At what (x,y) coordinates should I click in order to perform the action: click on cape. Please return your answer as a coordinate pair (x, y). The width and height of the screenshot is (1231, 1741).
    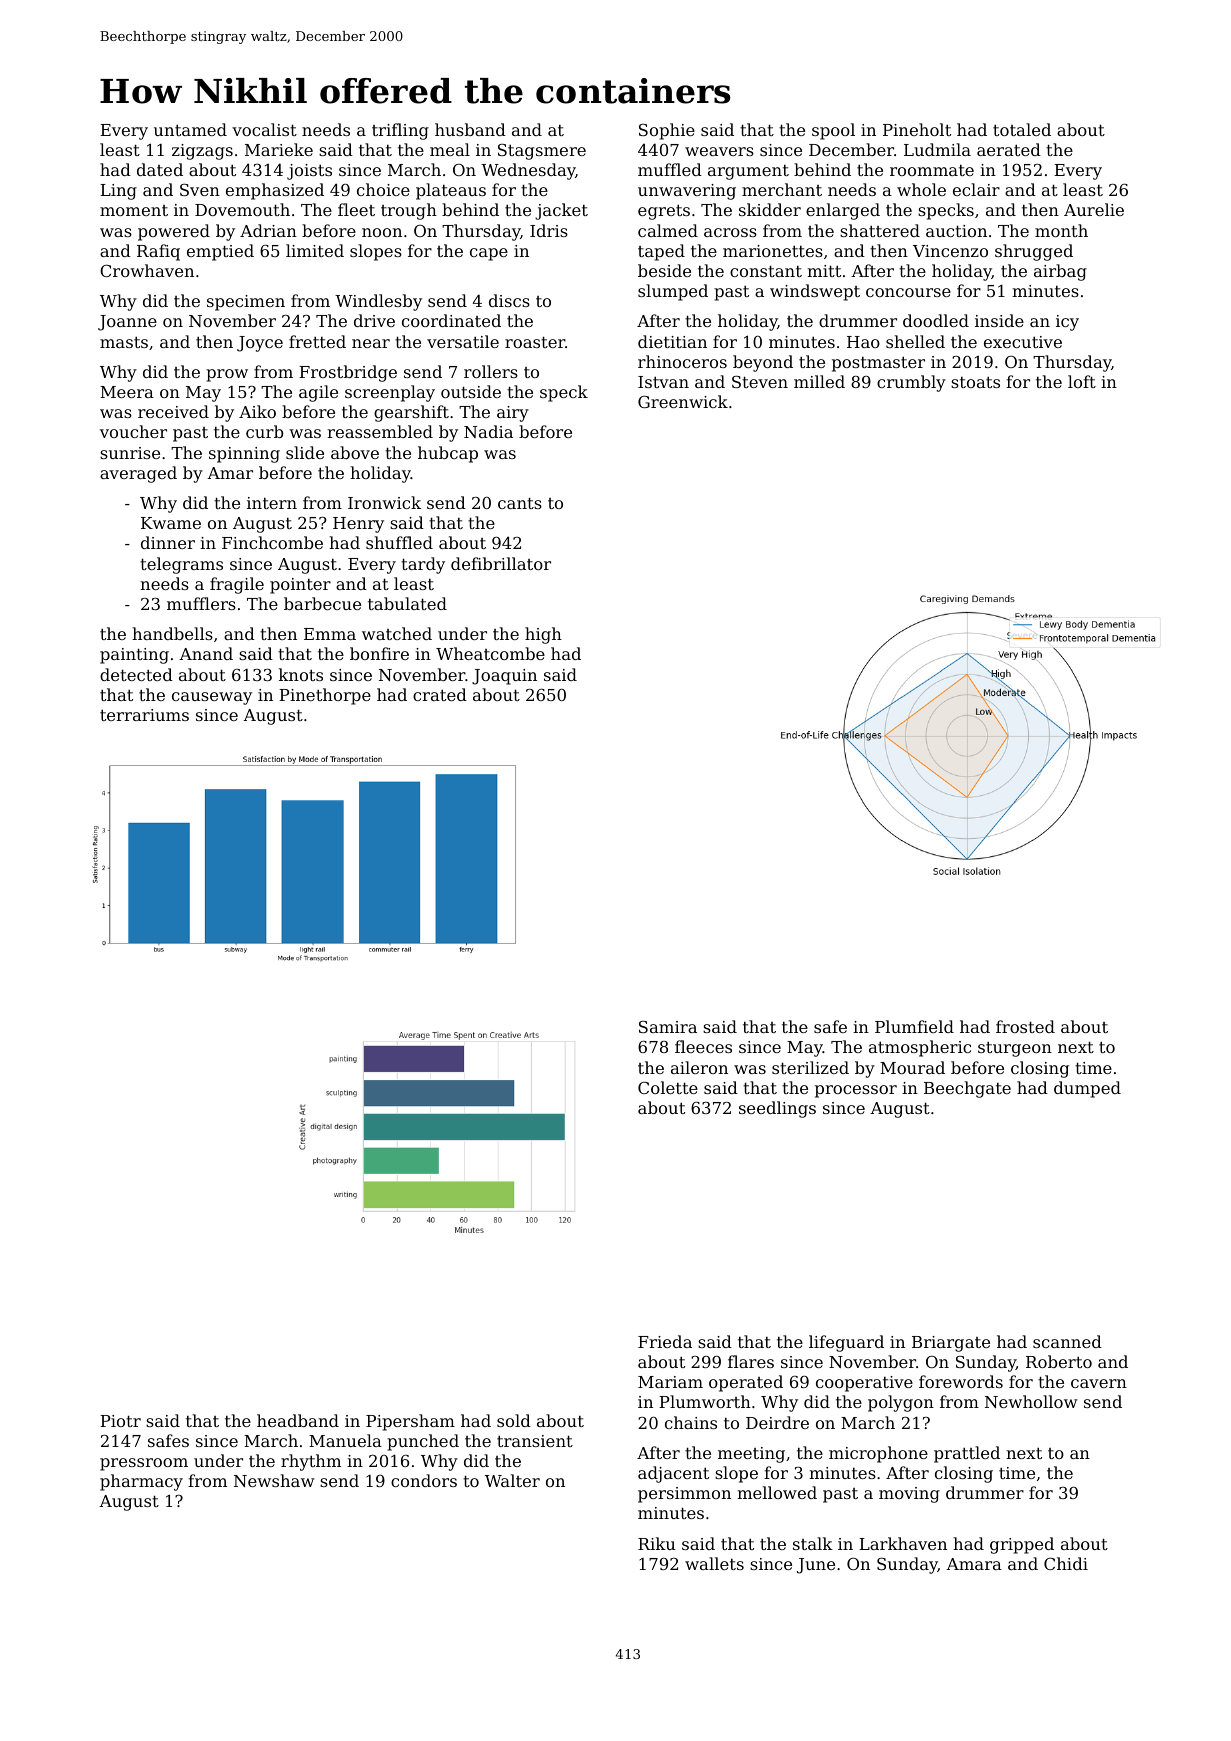
    Looking at the image, I should click on (489, 254).
